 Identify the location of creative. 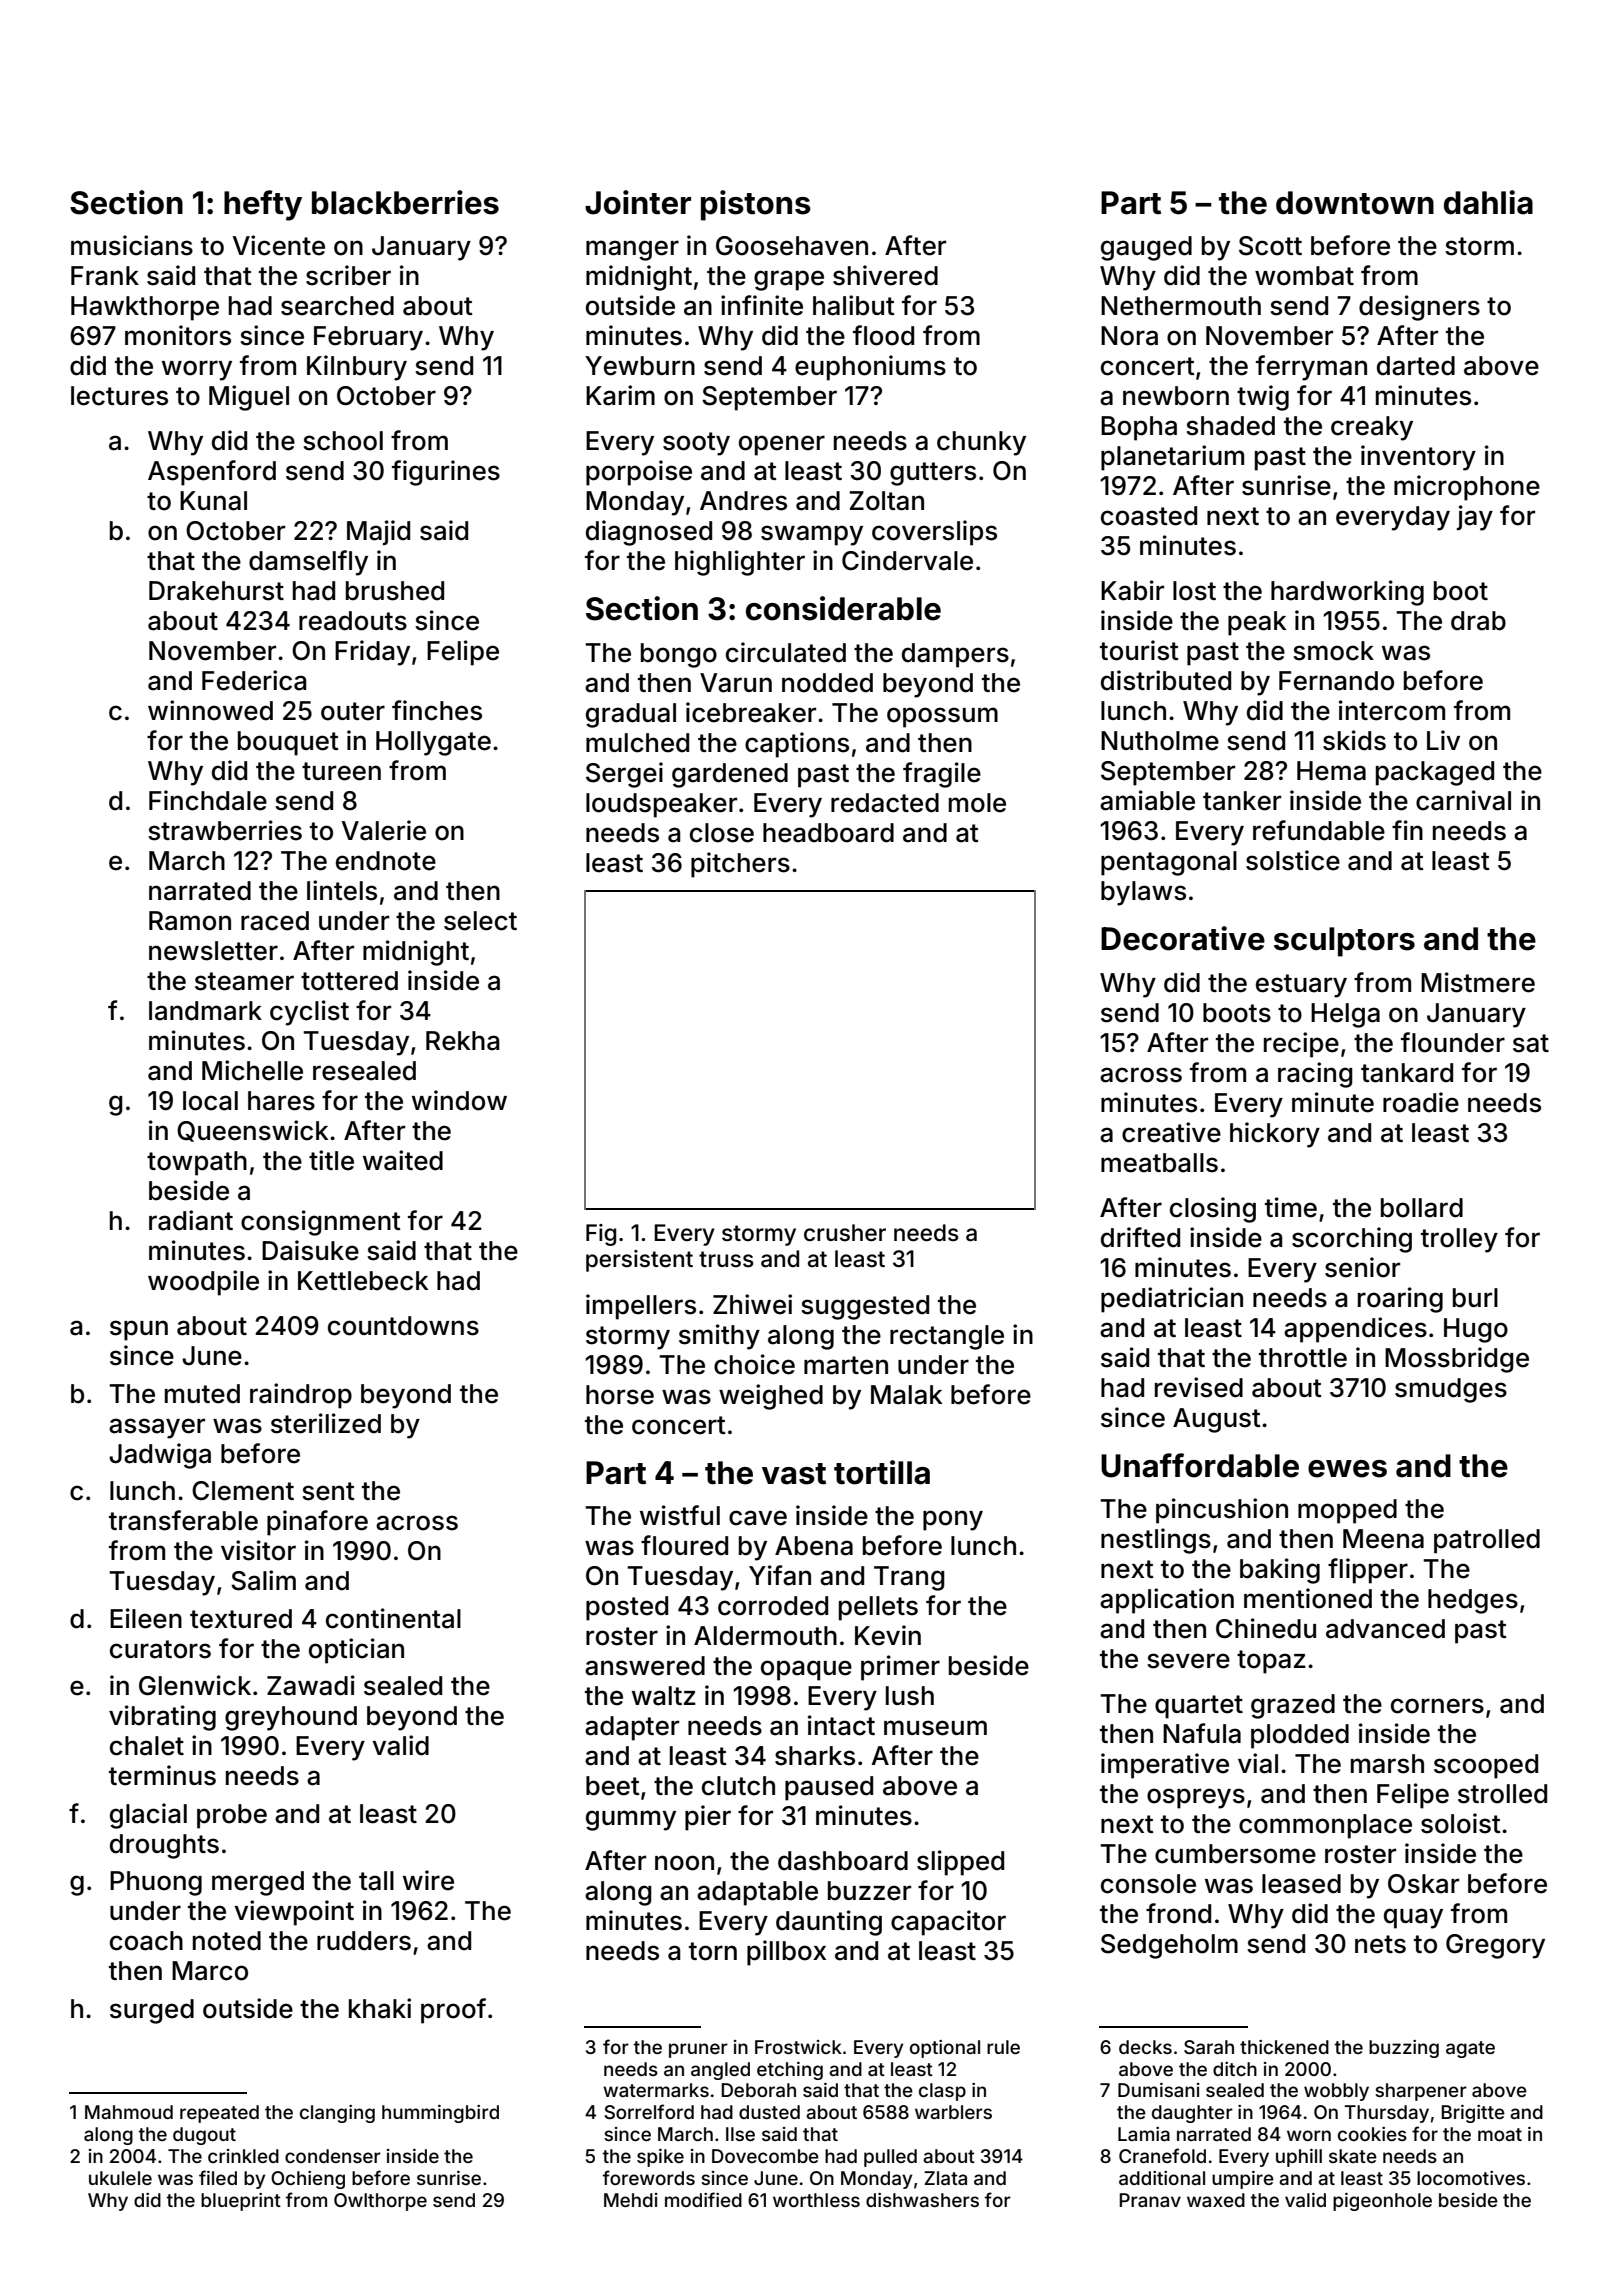
(1171, 1132).
